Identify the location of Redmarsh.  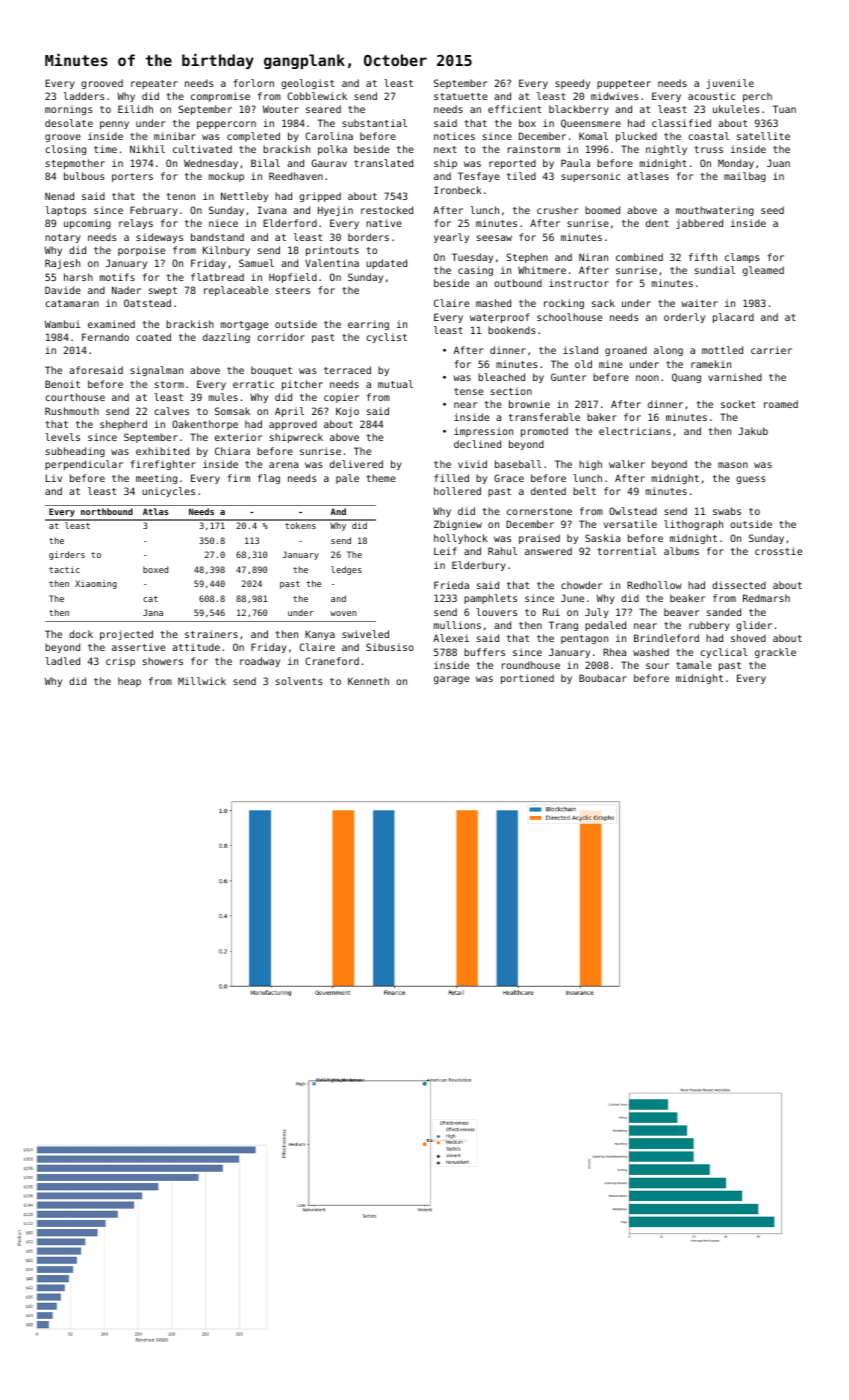
(766, 598).
